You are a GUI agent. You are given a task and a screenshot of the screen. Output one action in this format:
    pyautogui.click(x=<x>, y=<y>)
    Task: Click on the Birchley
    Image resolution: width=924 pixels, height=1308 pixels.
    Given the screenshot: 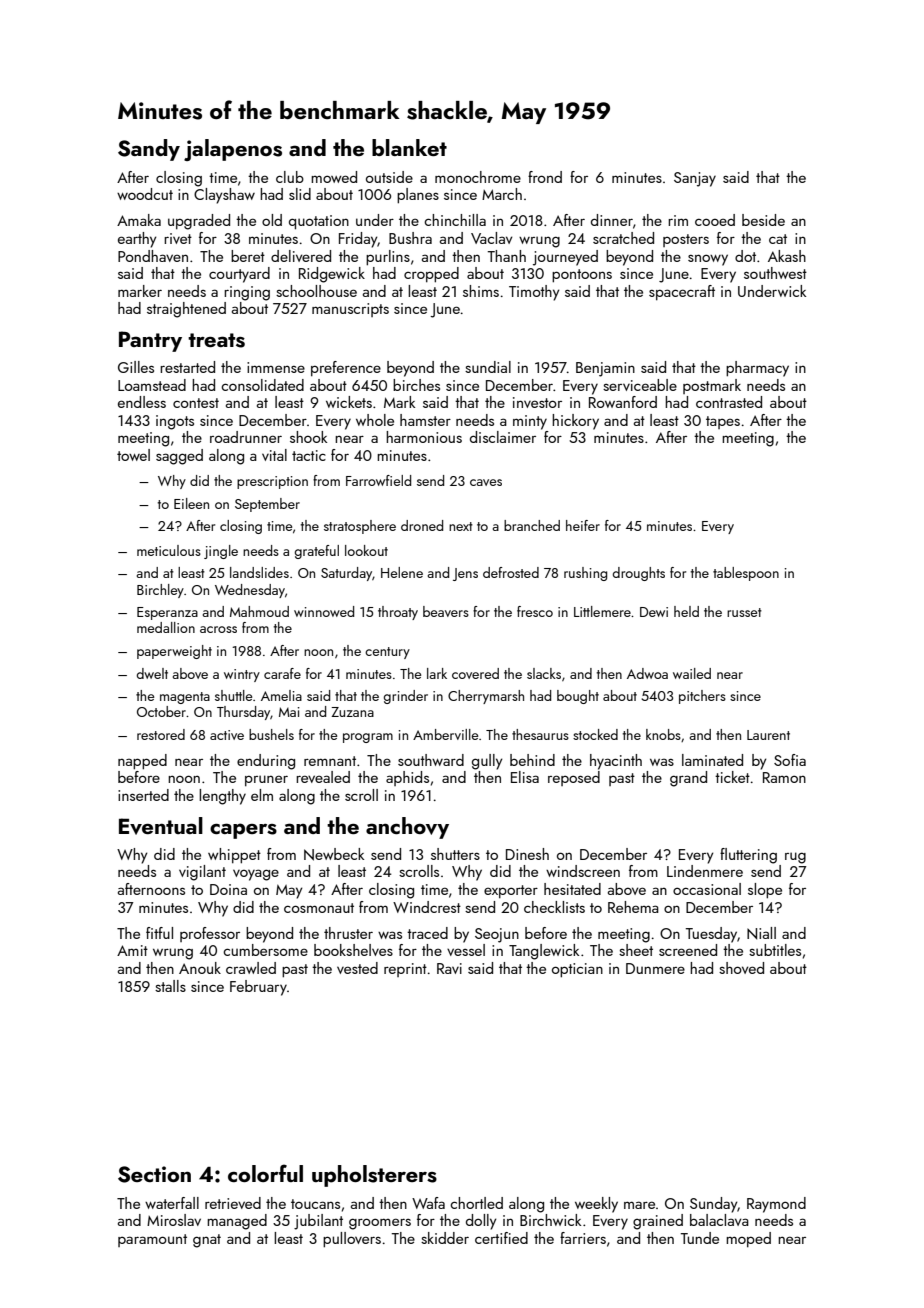 What is the action you would take?
    pyautogui.click(x=160, y=591)
